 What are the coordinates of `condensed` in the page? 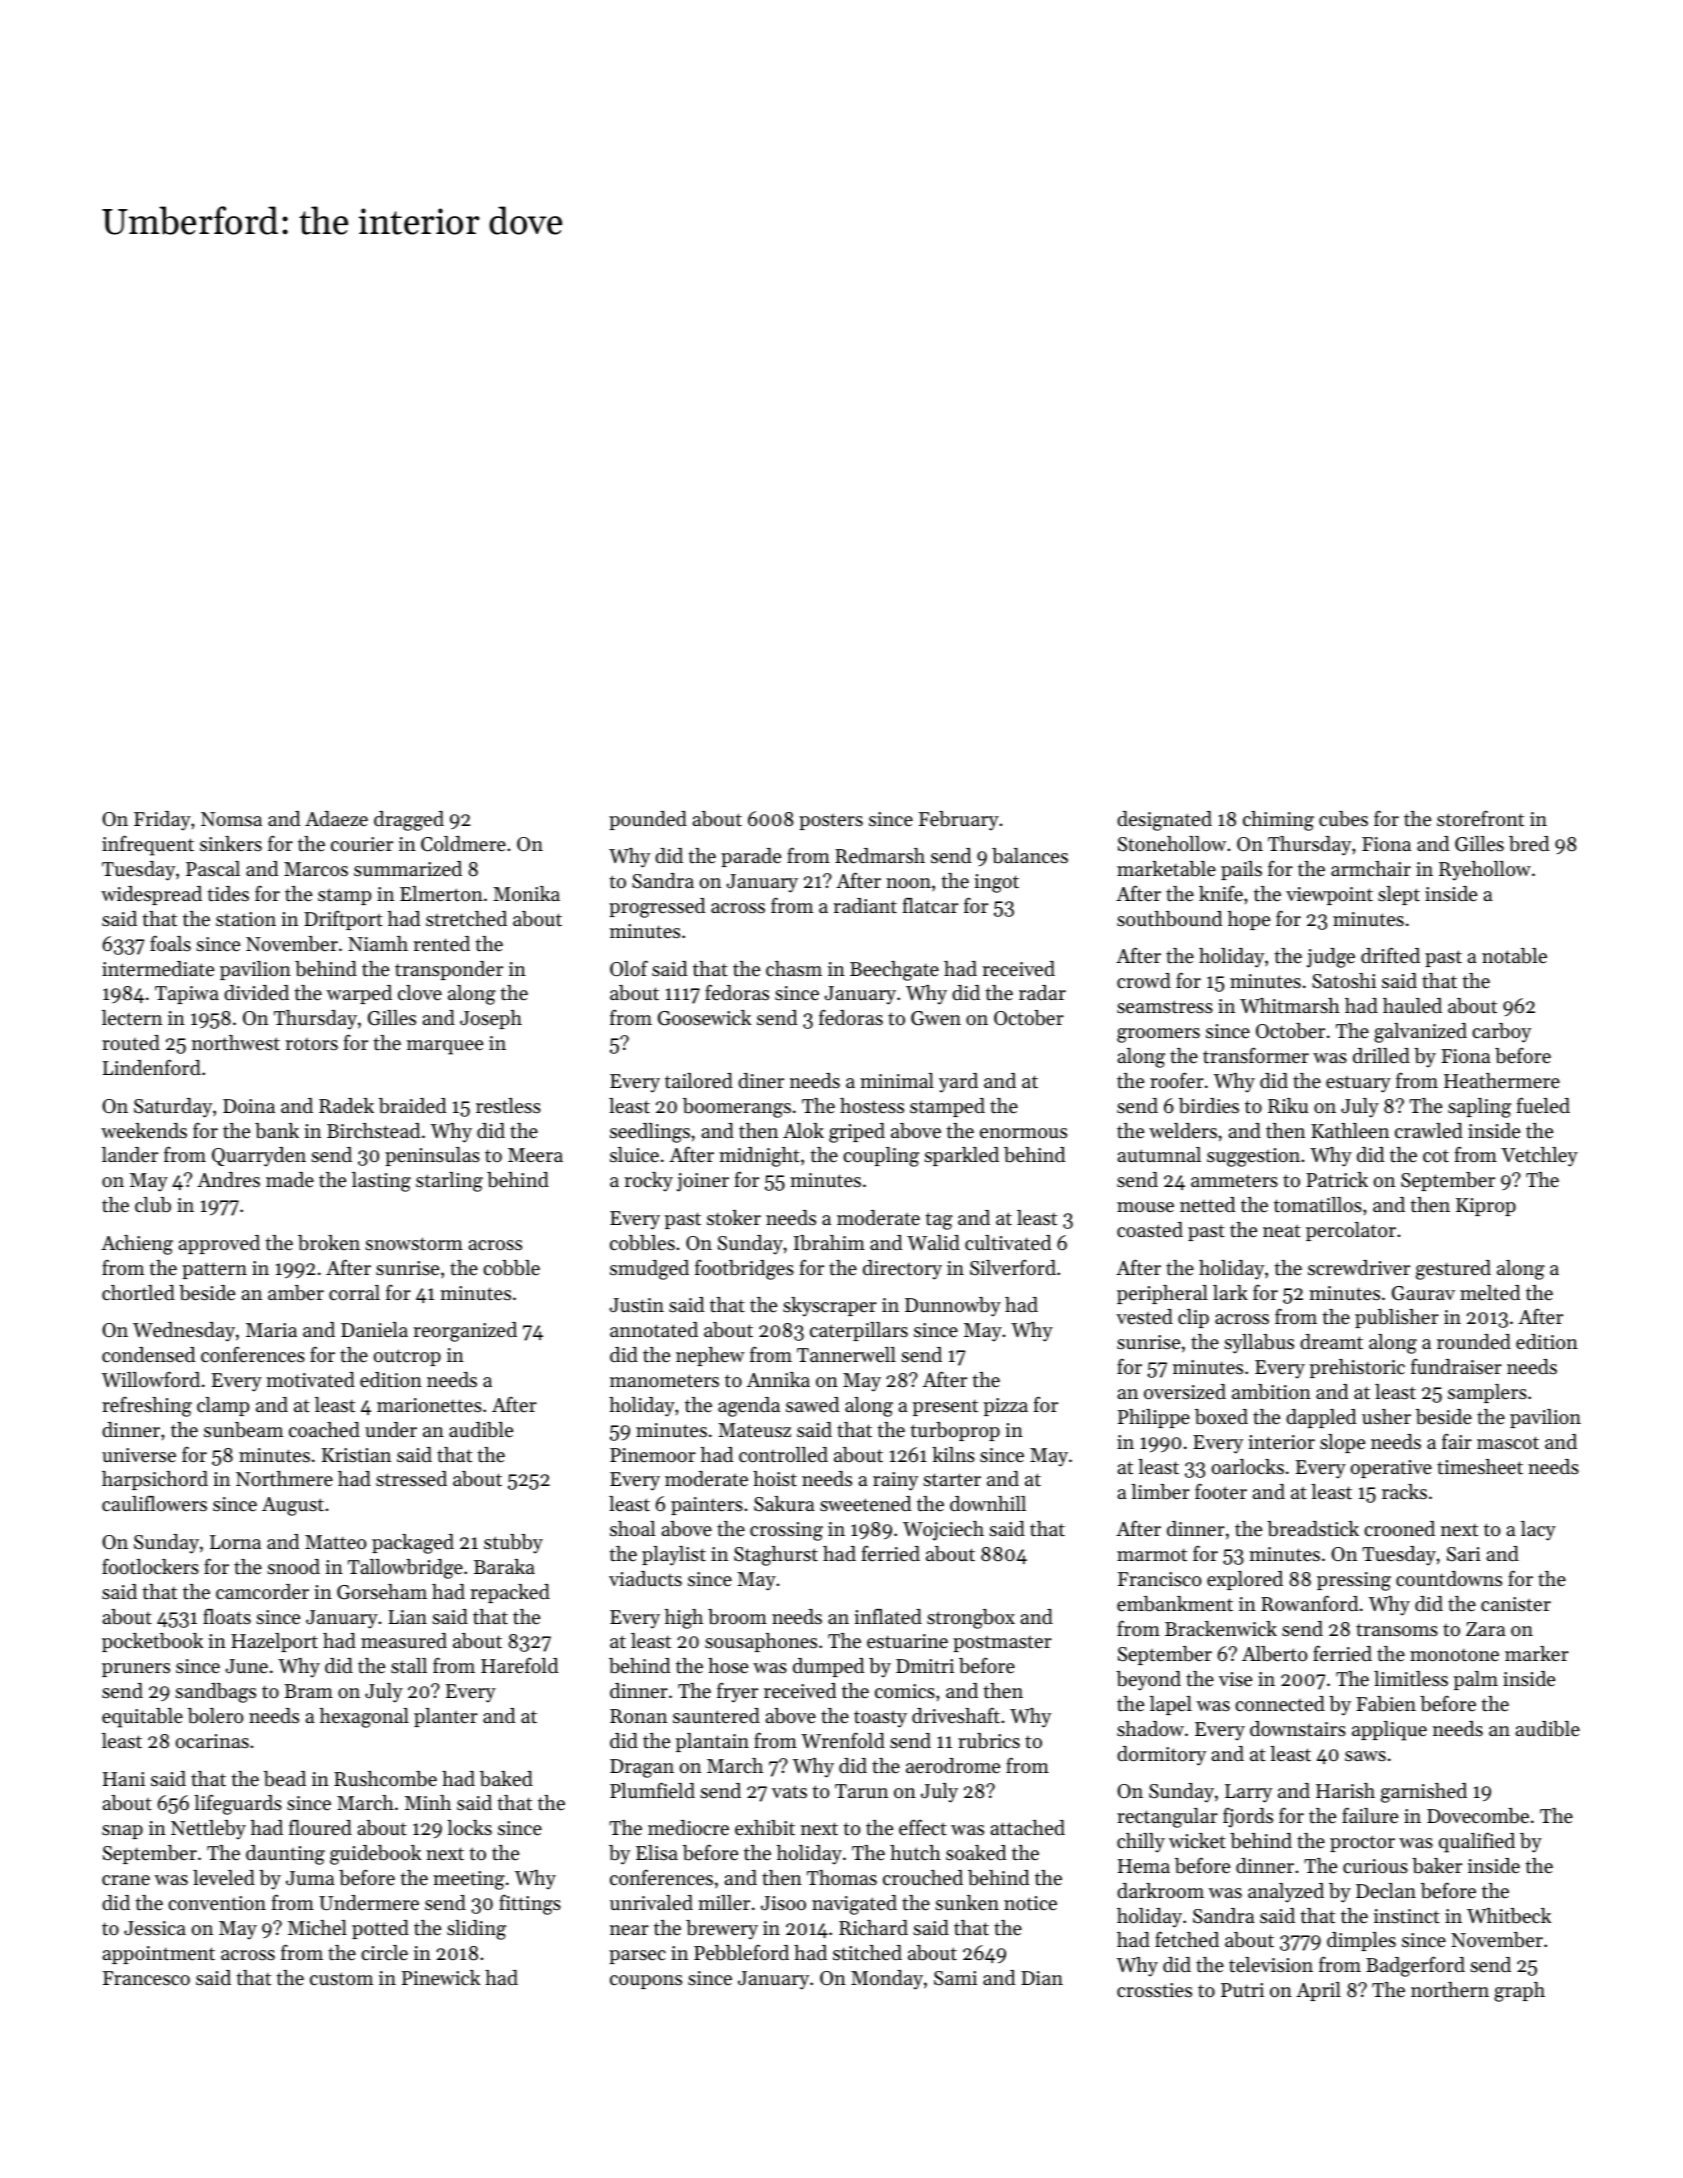 It's located at (148, 1355).
